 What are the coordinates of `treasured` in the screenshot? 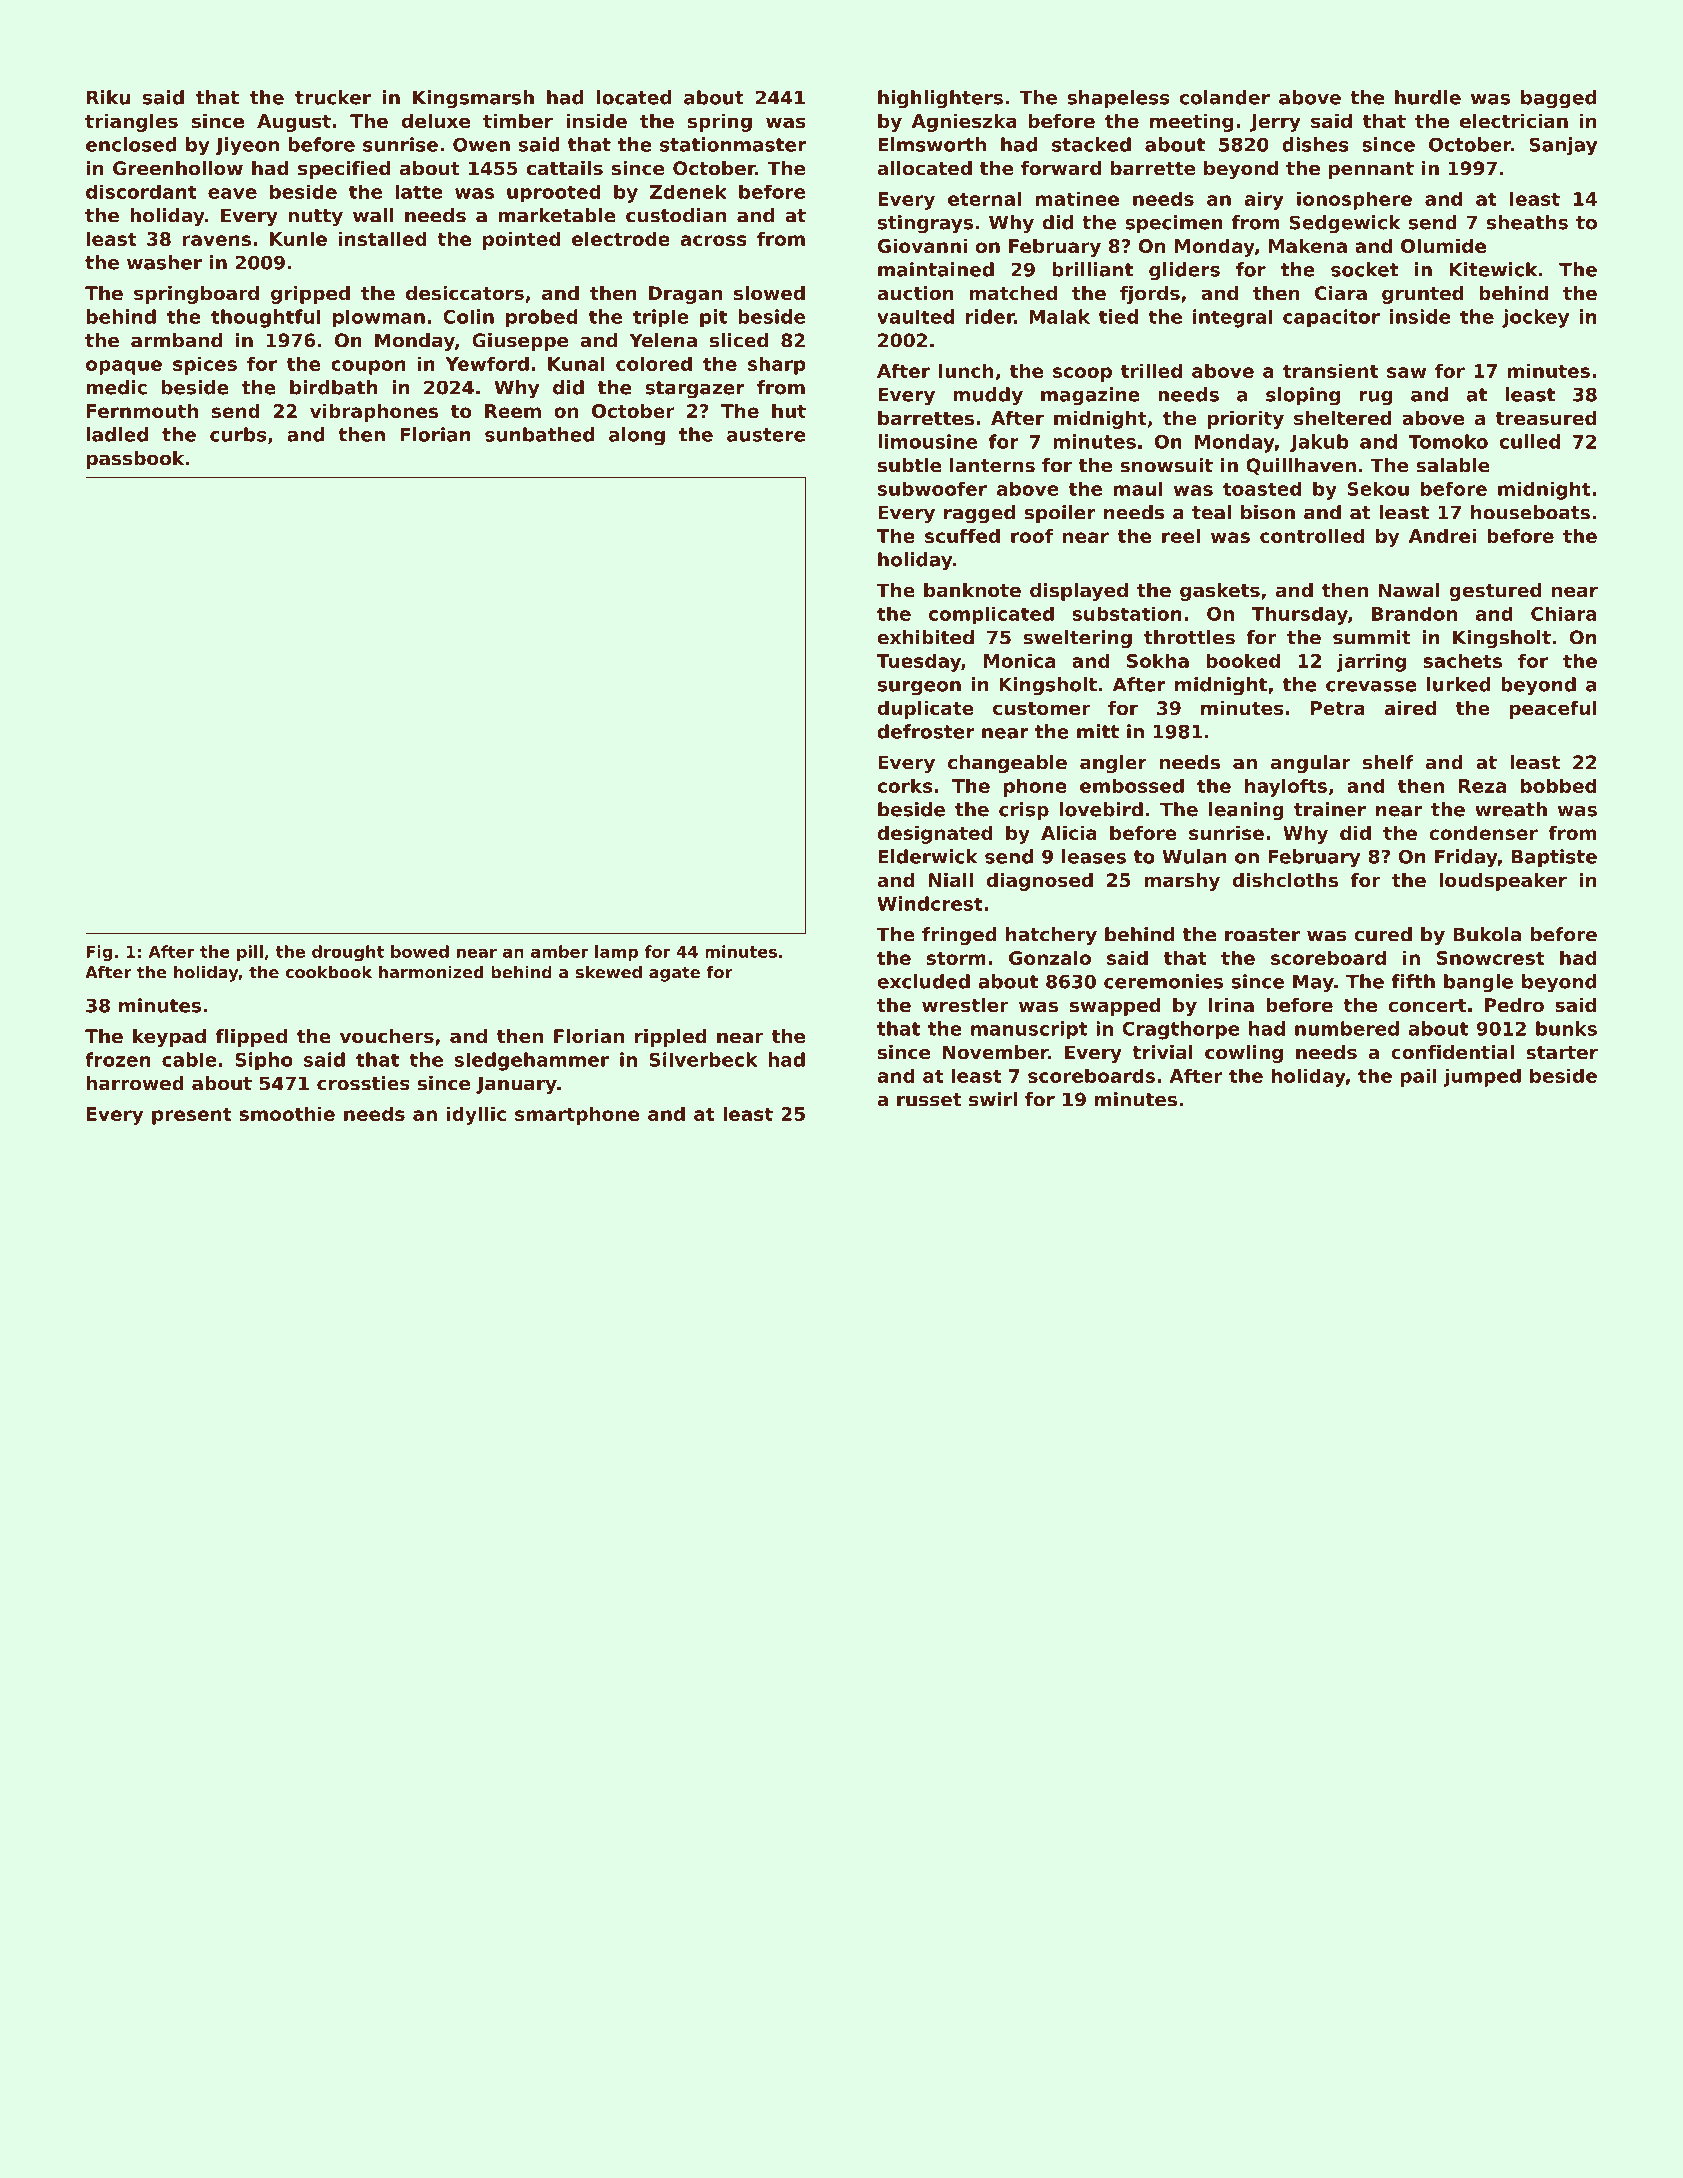 It's located at (1545, 418).
